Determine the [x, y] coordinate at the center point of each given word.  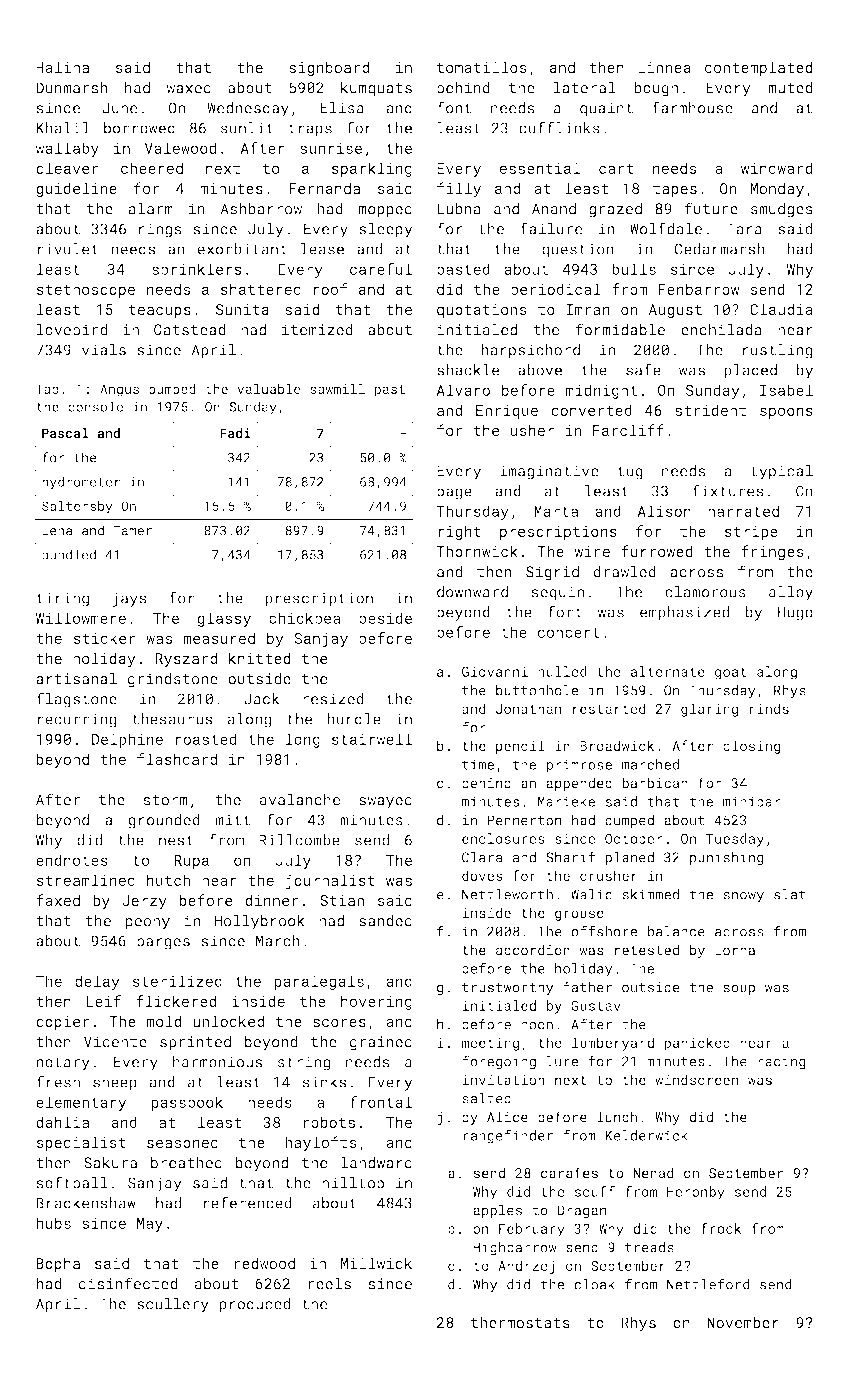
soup [739, 989]
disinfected [128, 1283]
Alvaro [463, 390]
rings [160, 230]
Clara [482, 857]
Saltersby [77, 507]
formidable [620, 329]
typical [781, 472]
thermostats [520, 1322]
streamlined [85, 880]
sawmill [337, 389]
